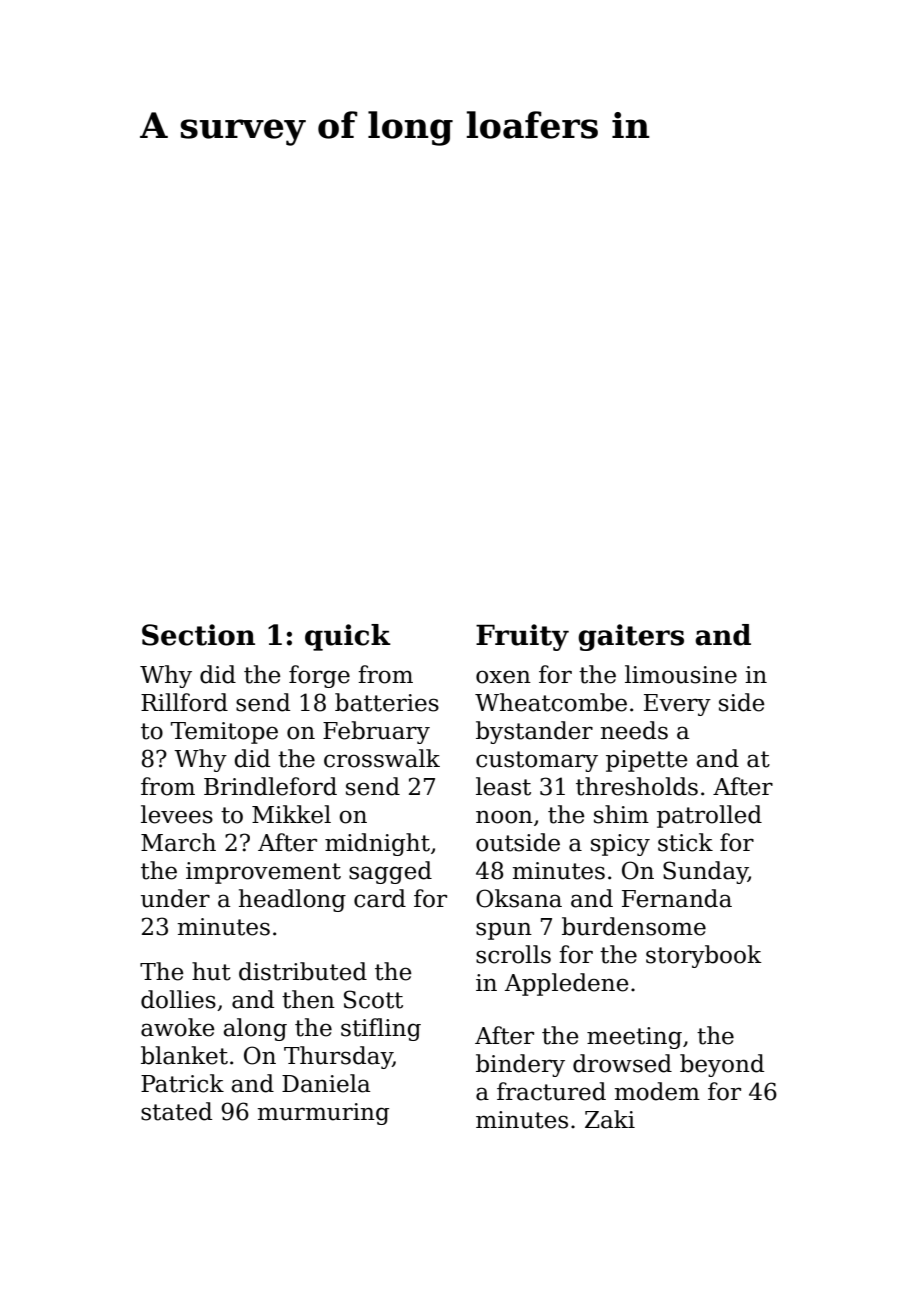 This screenshot has width=924, height=1311. What do you see at coordinates (504, 817) in the screenshot?
I see `noon` at bounding box center [504, 817].
